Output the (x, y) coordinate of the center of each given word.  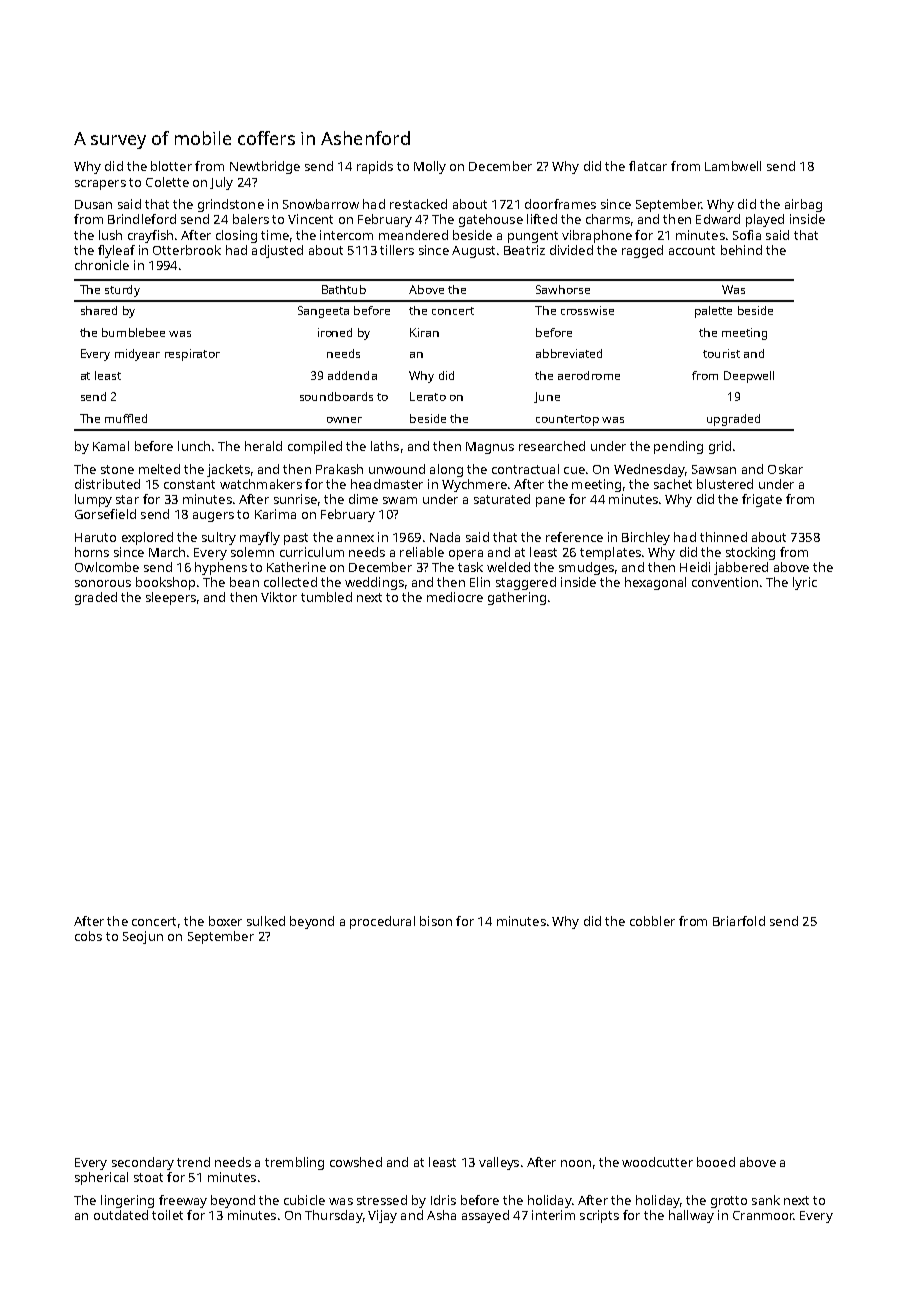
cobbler (652, 921)
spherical (101, 1178)
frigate (762, 500)
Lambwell (733, 166)
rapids (375, 167)
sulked (266, 921)
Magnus (490, 448)
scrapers (100, 185)
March (167, 552)
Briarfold (739, 921)
